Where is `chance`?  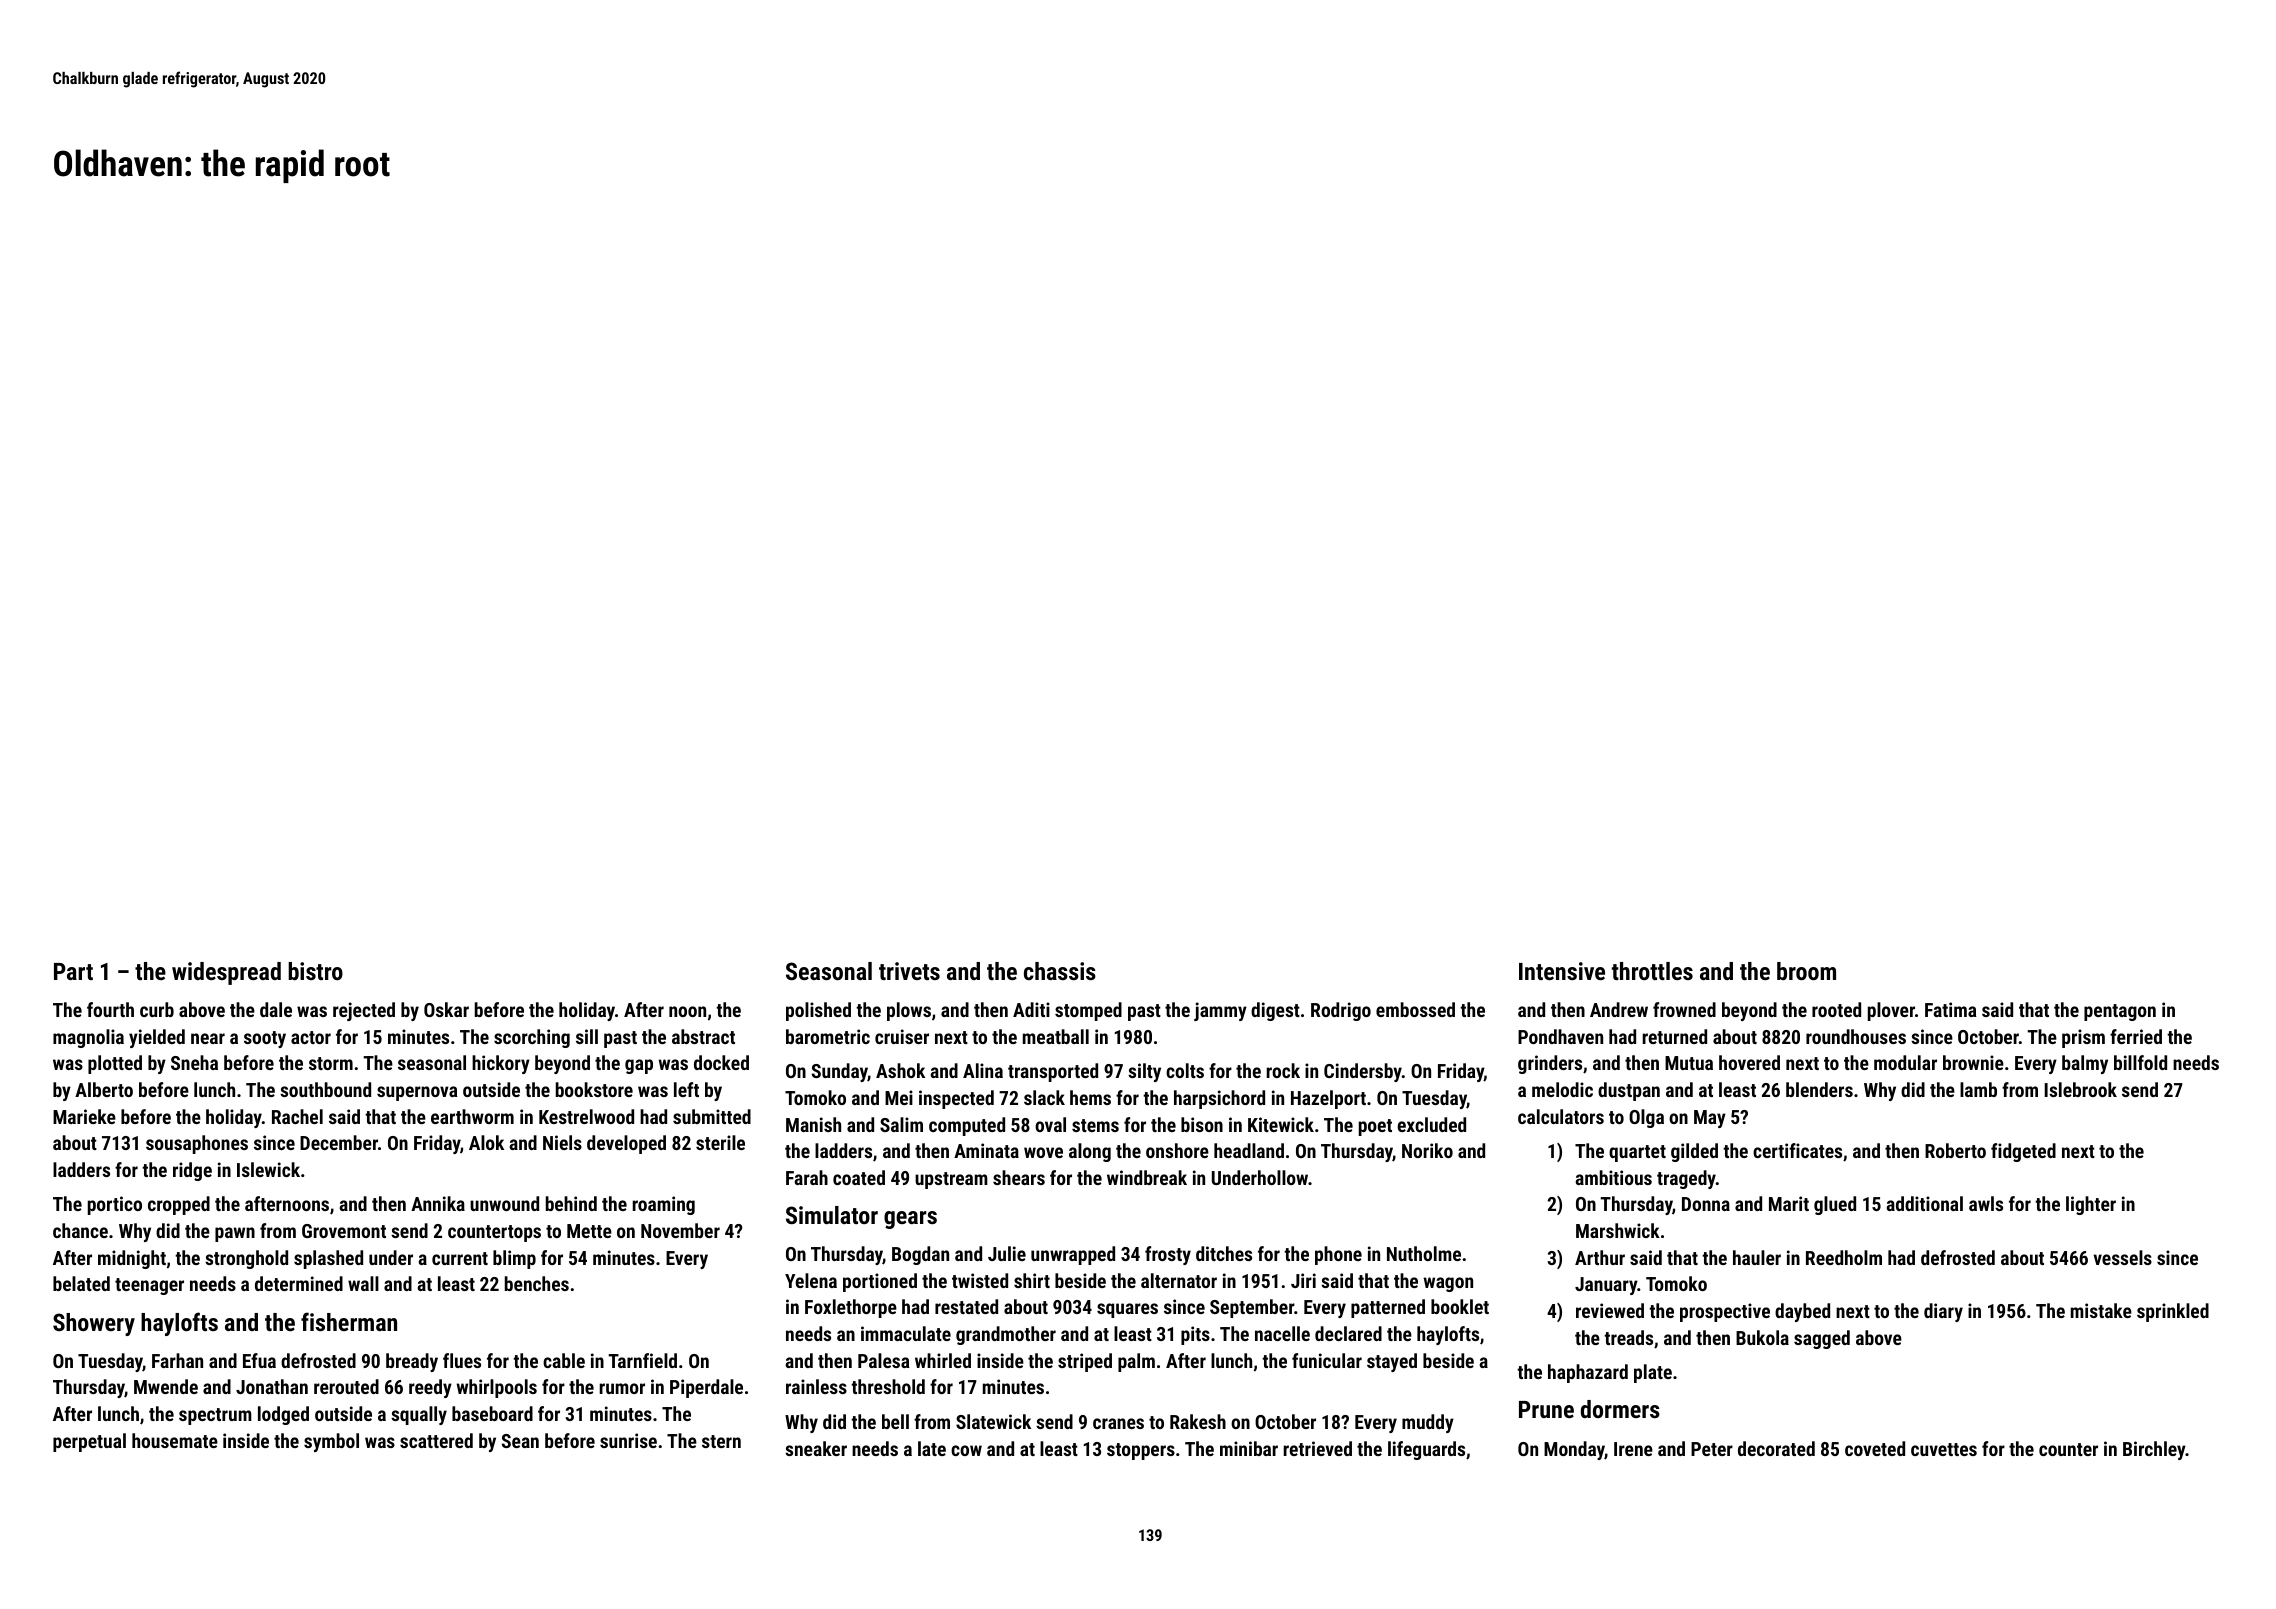
chance is located at coordinates (80, 1230).
